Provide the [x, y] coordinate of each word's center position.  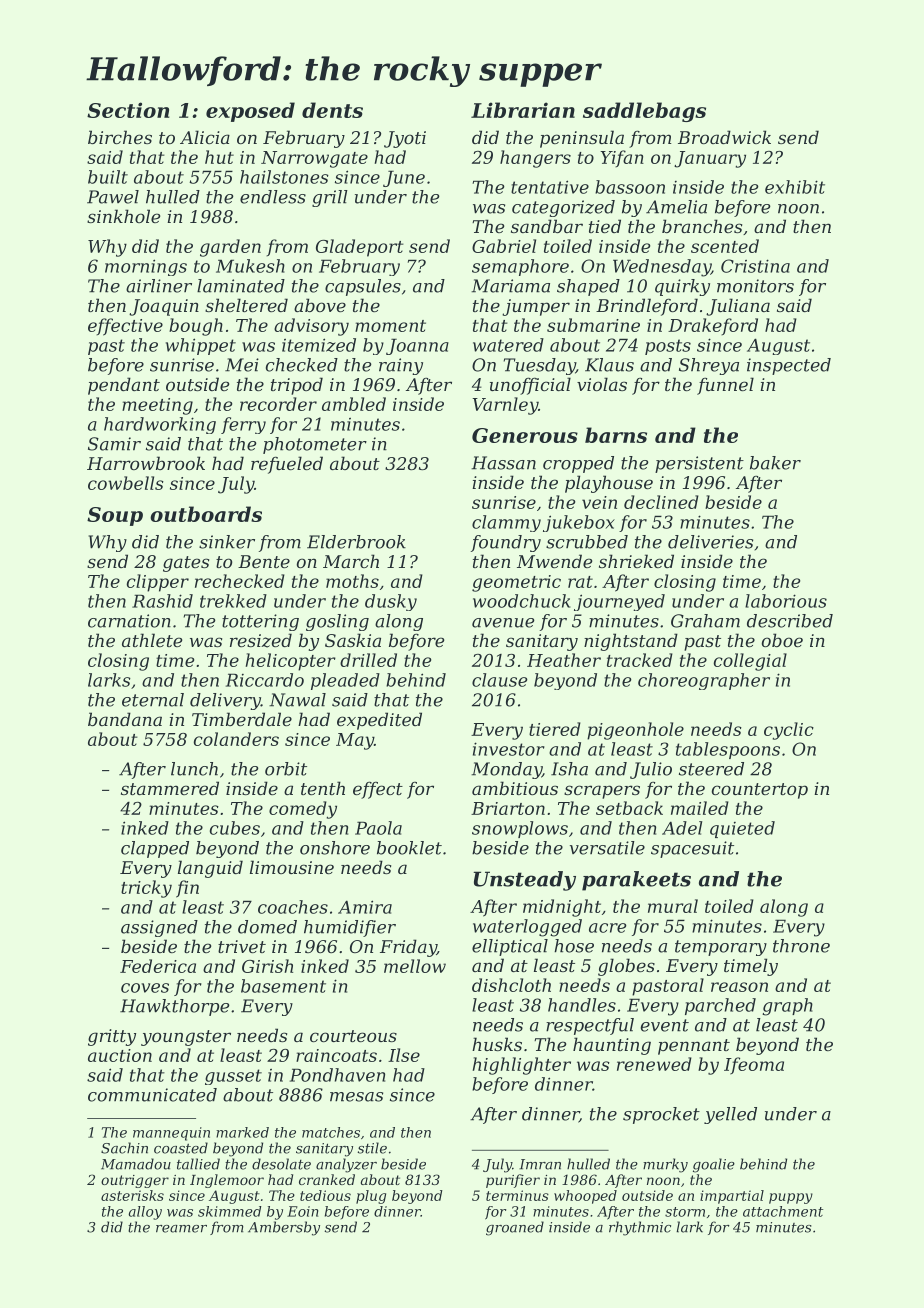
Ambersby [284, 1228]
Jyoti [405, 139]
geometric [516, 583]
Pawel [113, 197]
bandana [125, 719]
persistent [699, 464]
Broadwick [724, 137]
